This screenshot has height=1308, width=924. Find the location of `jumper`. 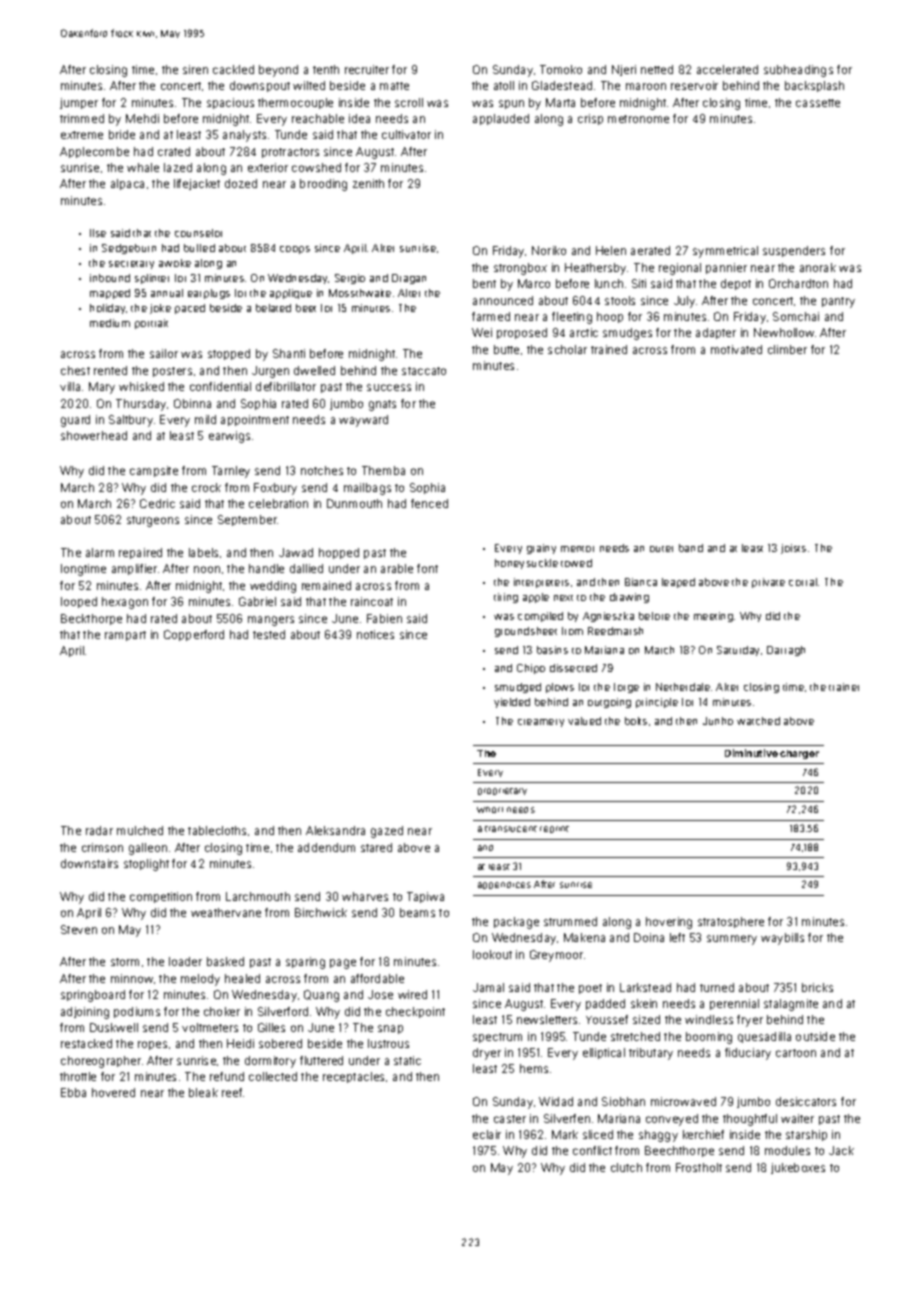

jumper is located at coordinates (79, 103).
